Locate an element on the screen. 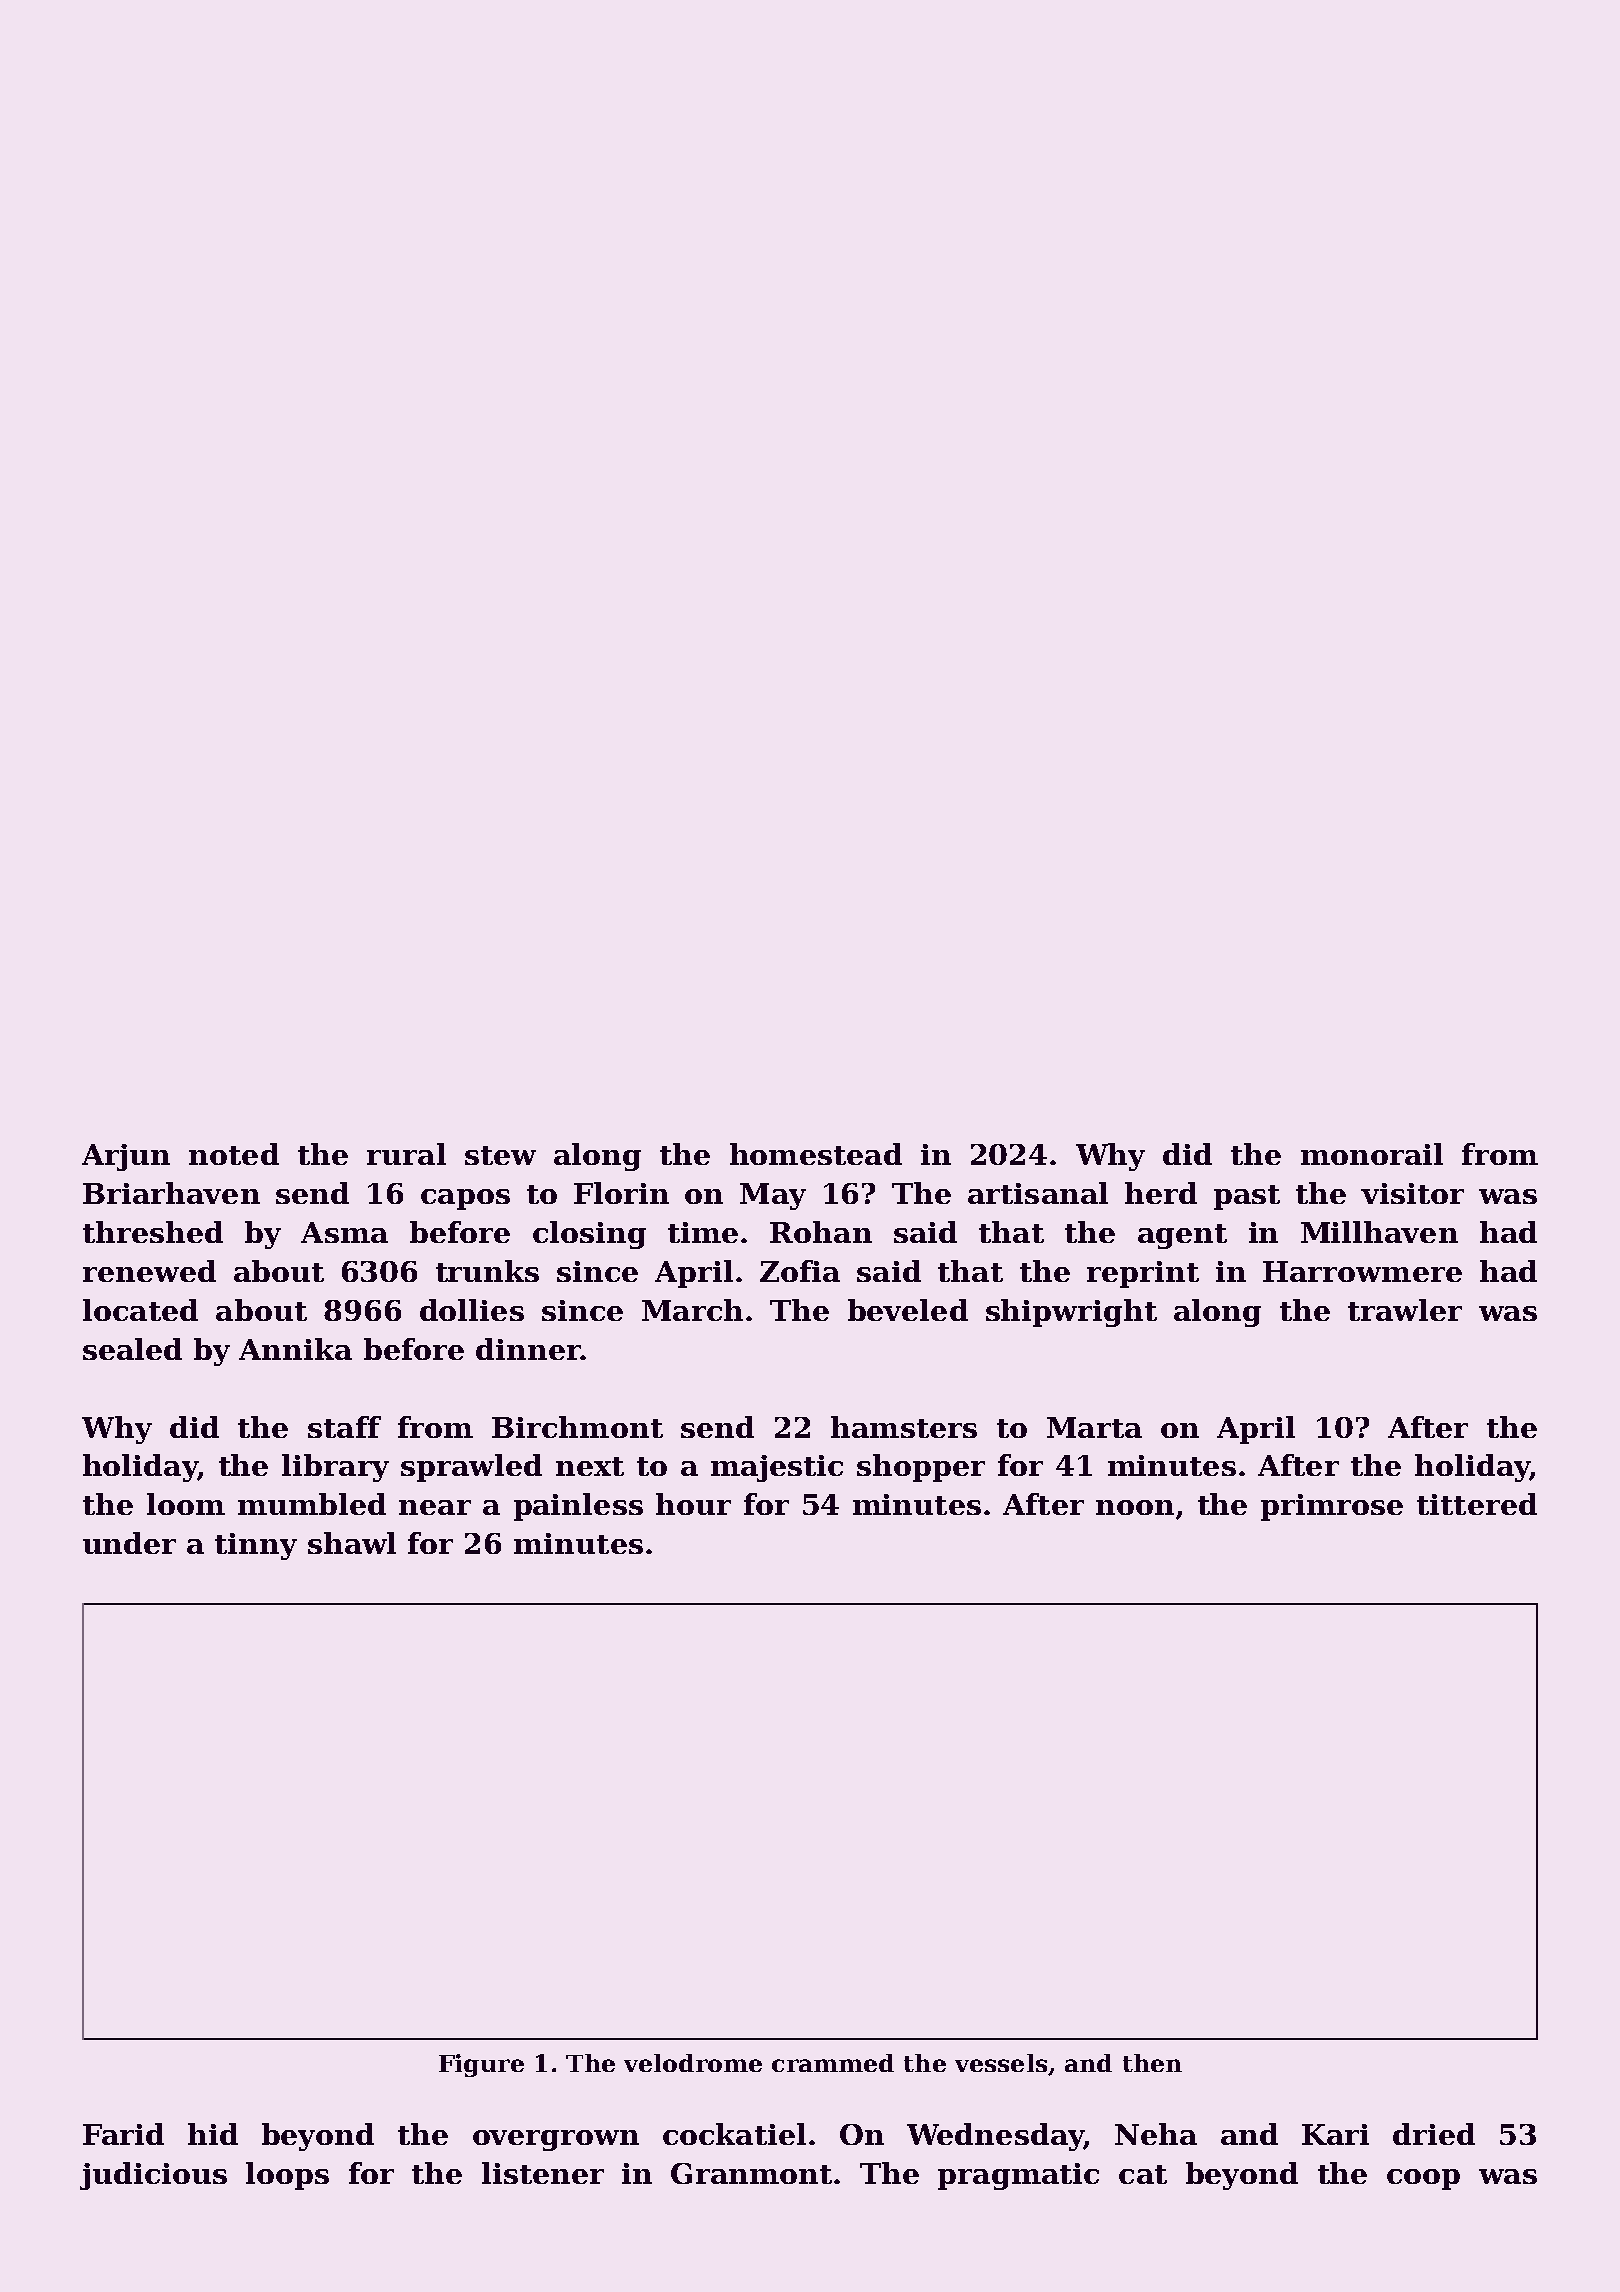 This screenshot has width=1620, height=2292. loops is located at coordinates (287, 2176).
